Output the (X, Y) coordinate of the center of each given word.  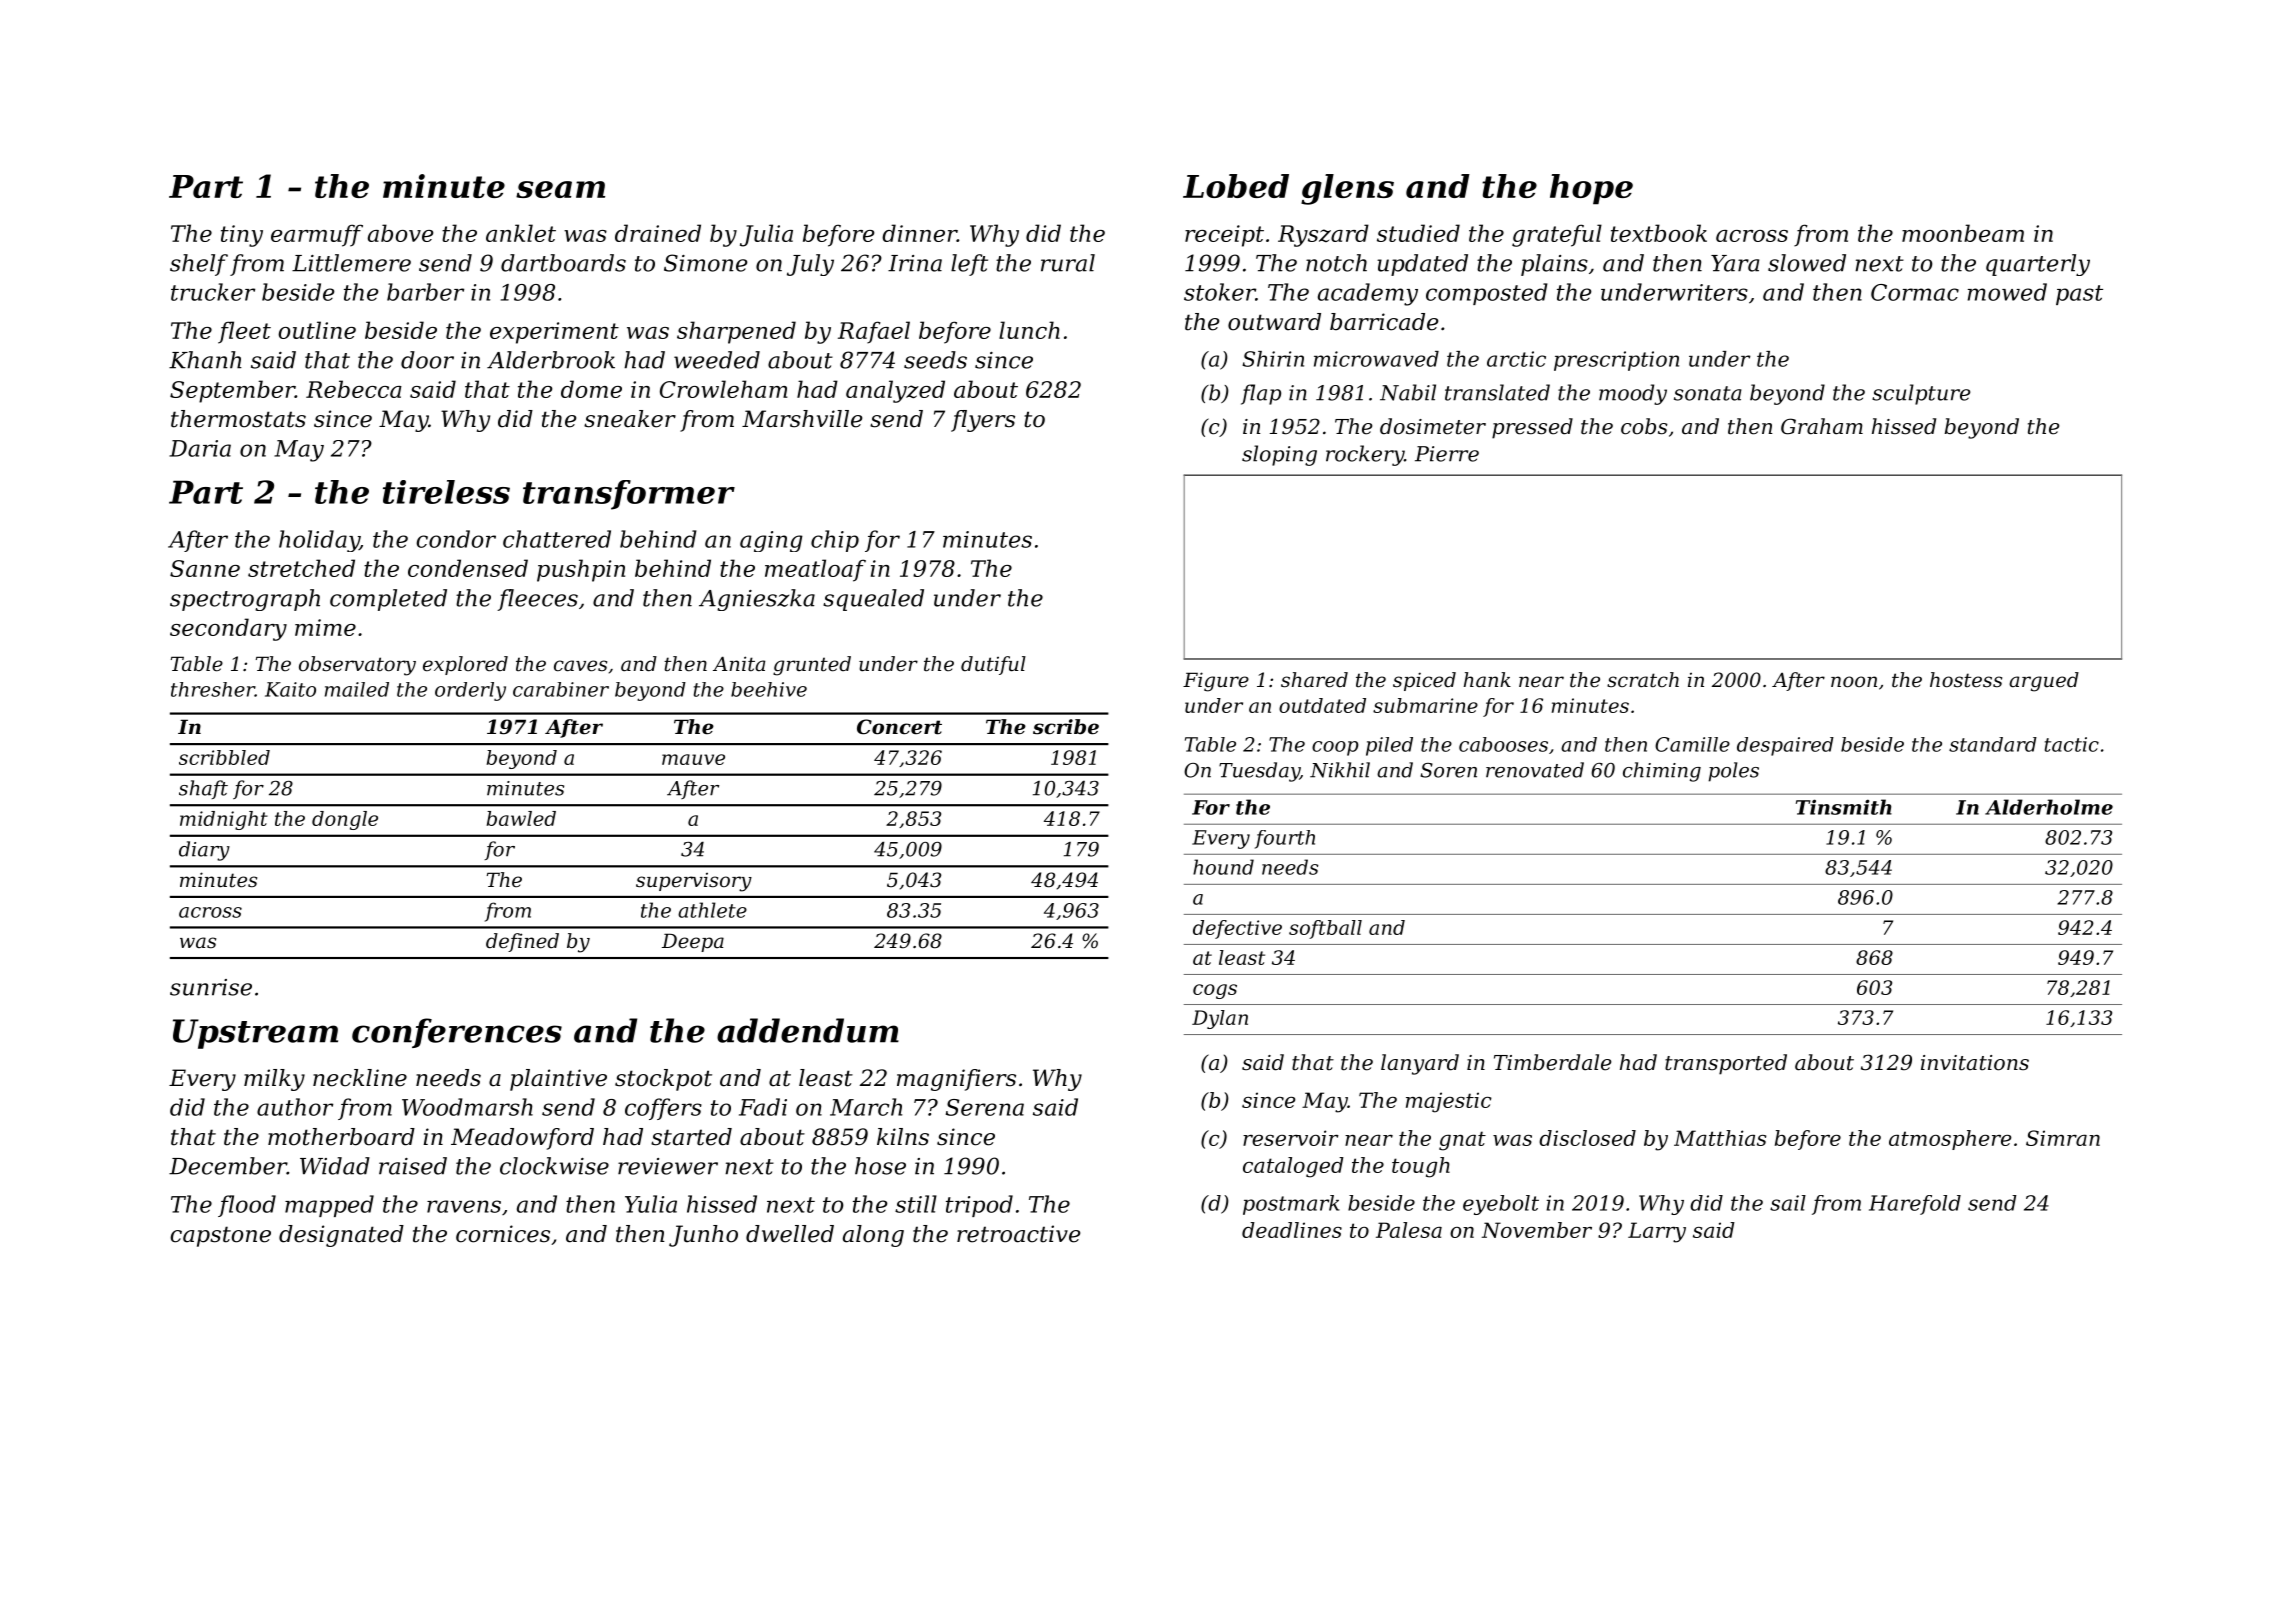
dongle (345, 820)
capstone (220, 1236)
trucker (213, 292)
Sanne (205, 568)
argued (2044, 682)
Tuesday (1259, 772)
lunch (1029, 330)
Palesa (1409, 1230)
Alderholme (2049, 807)
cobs (1644, 426)
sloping (1279, 455)
